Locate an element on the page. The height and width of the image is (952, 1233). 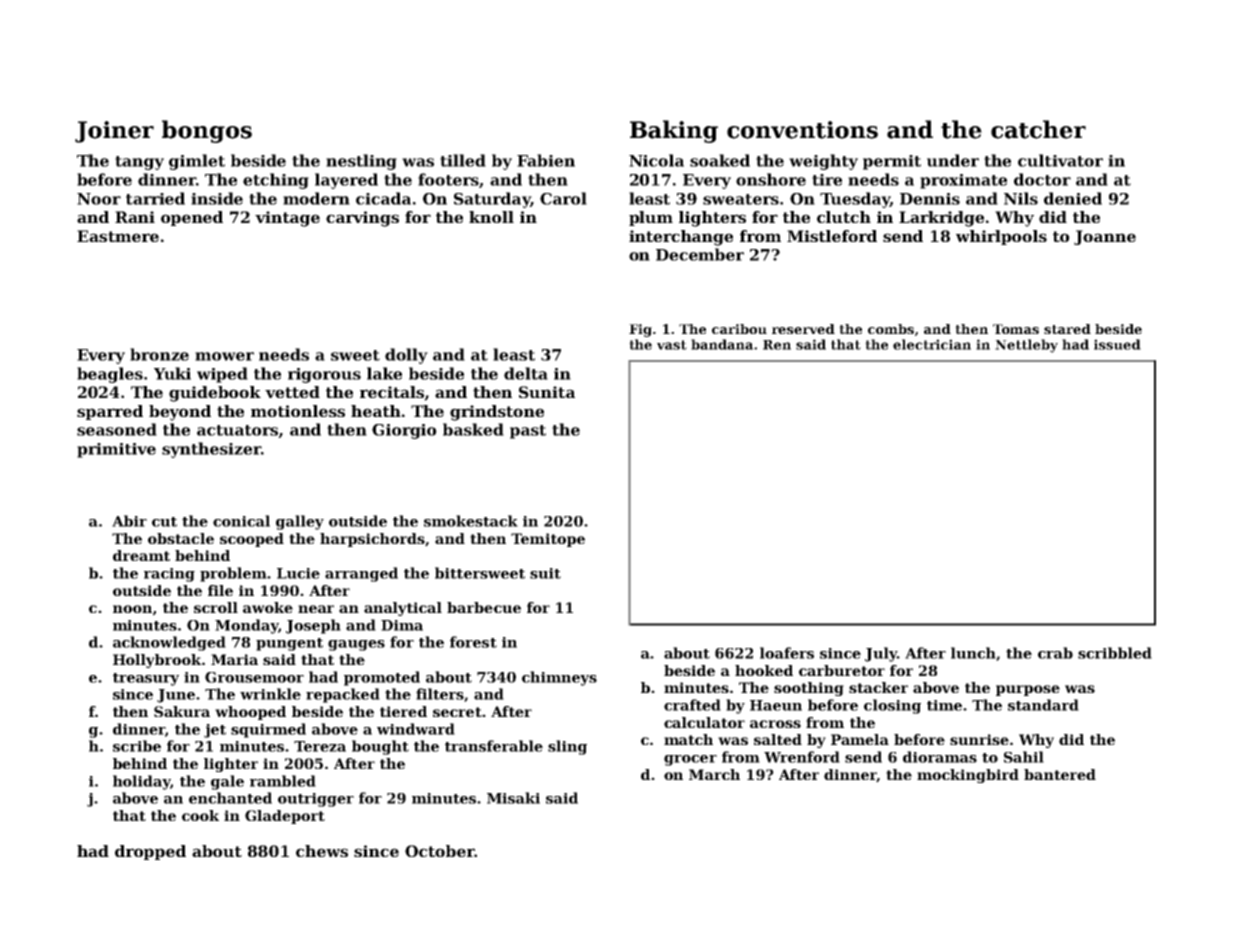
stared is located at coordinates (1067, 329).
